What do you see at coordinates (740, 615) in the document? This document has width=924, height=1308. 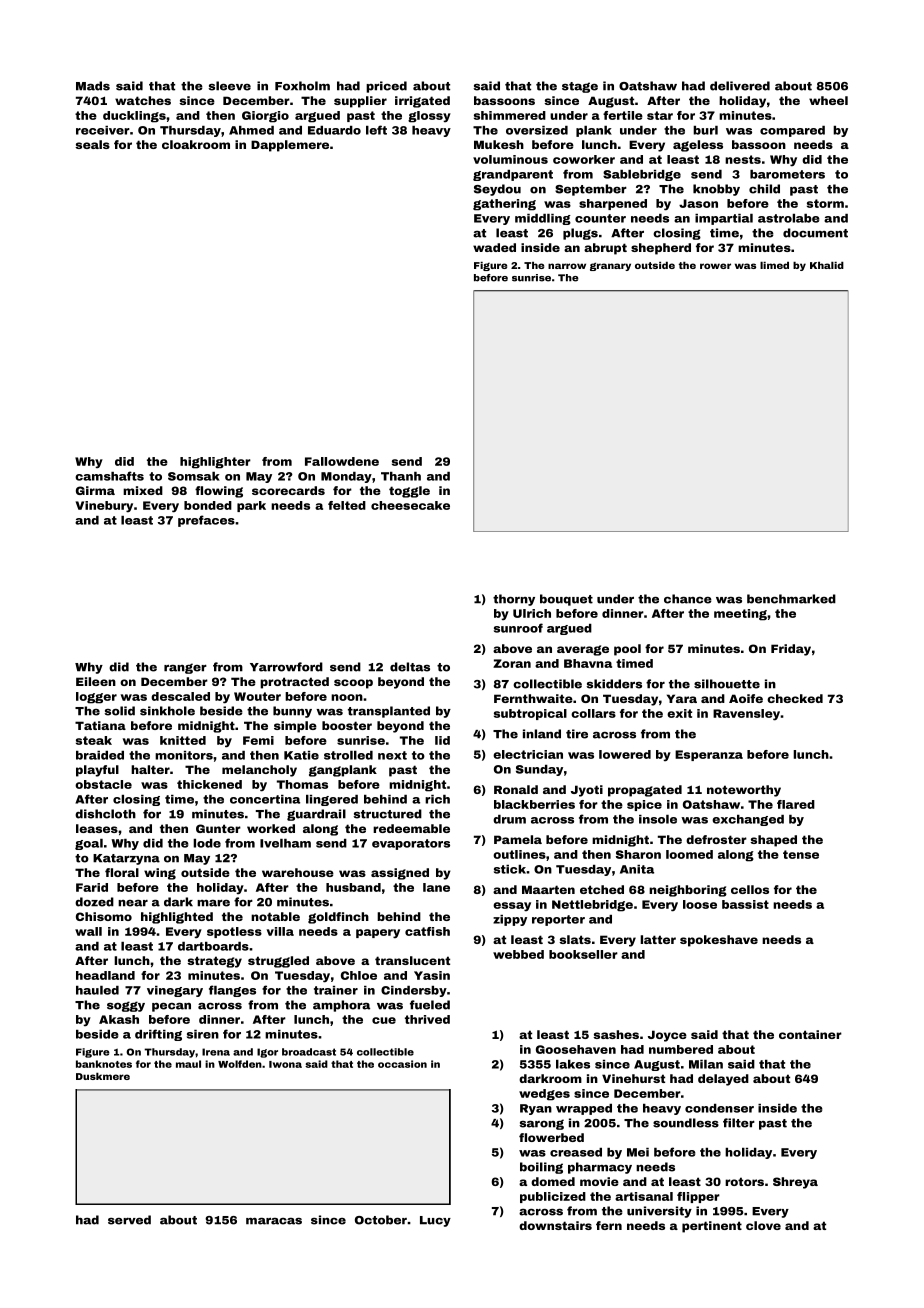 I see `meeting` at bounding box center [740, 615].
